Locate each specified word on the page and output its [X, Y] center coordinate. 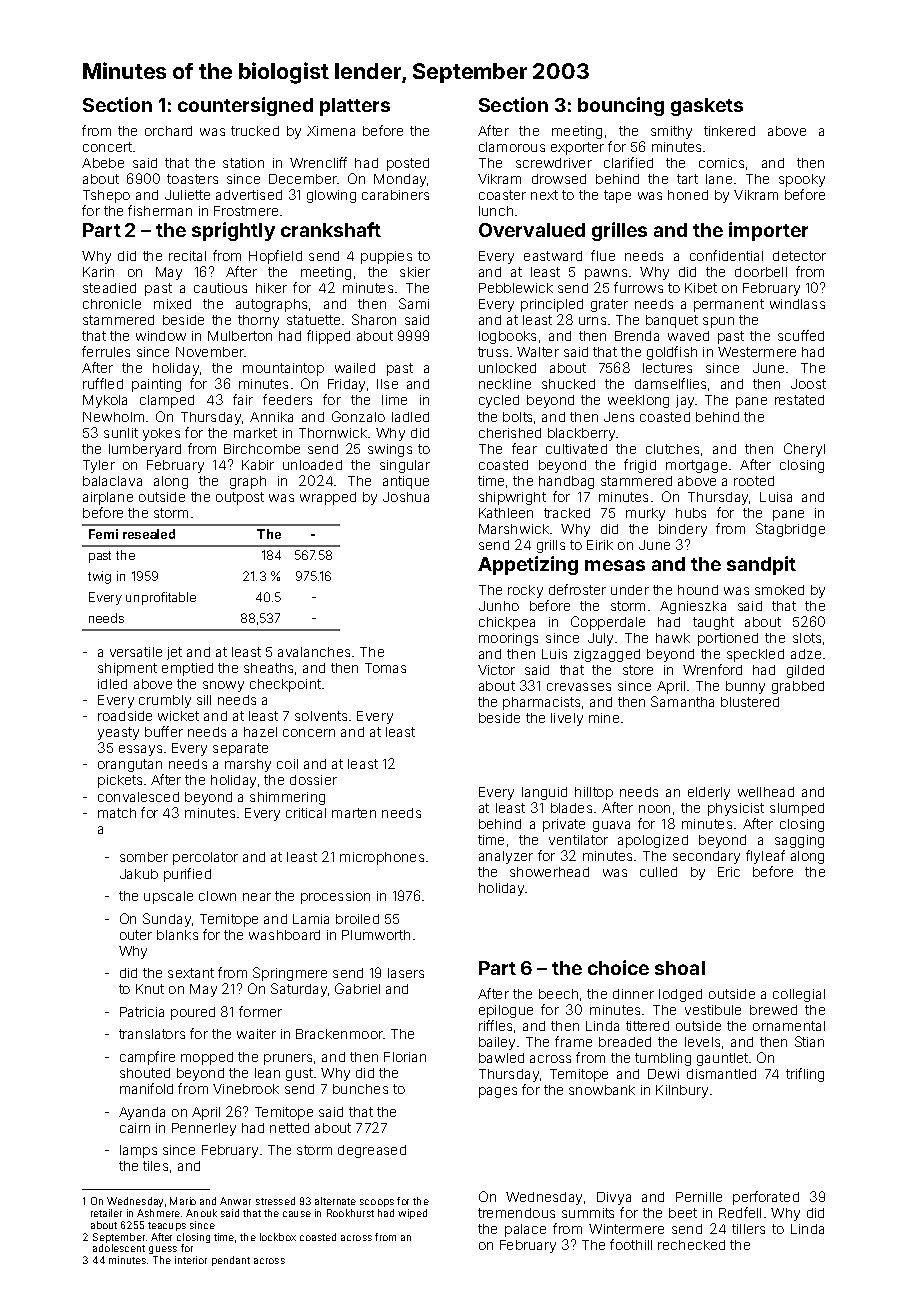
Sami [414, 303]
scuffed [801, 335]
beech [558, 994]
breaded [625, 1042]
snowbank [602, 1090]
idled [112, 684]
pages [498, 1092]
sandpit [761, 565]
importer [768, 231]
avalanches [314, 652]
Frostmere [246, 211]
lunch [496, 211]
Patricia [142, 1012]
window [161, 336]
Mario [183, 1201]
